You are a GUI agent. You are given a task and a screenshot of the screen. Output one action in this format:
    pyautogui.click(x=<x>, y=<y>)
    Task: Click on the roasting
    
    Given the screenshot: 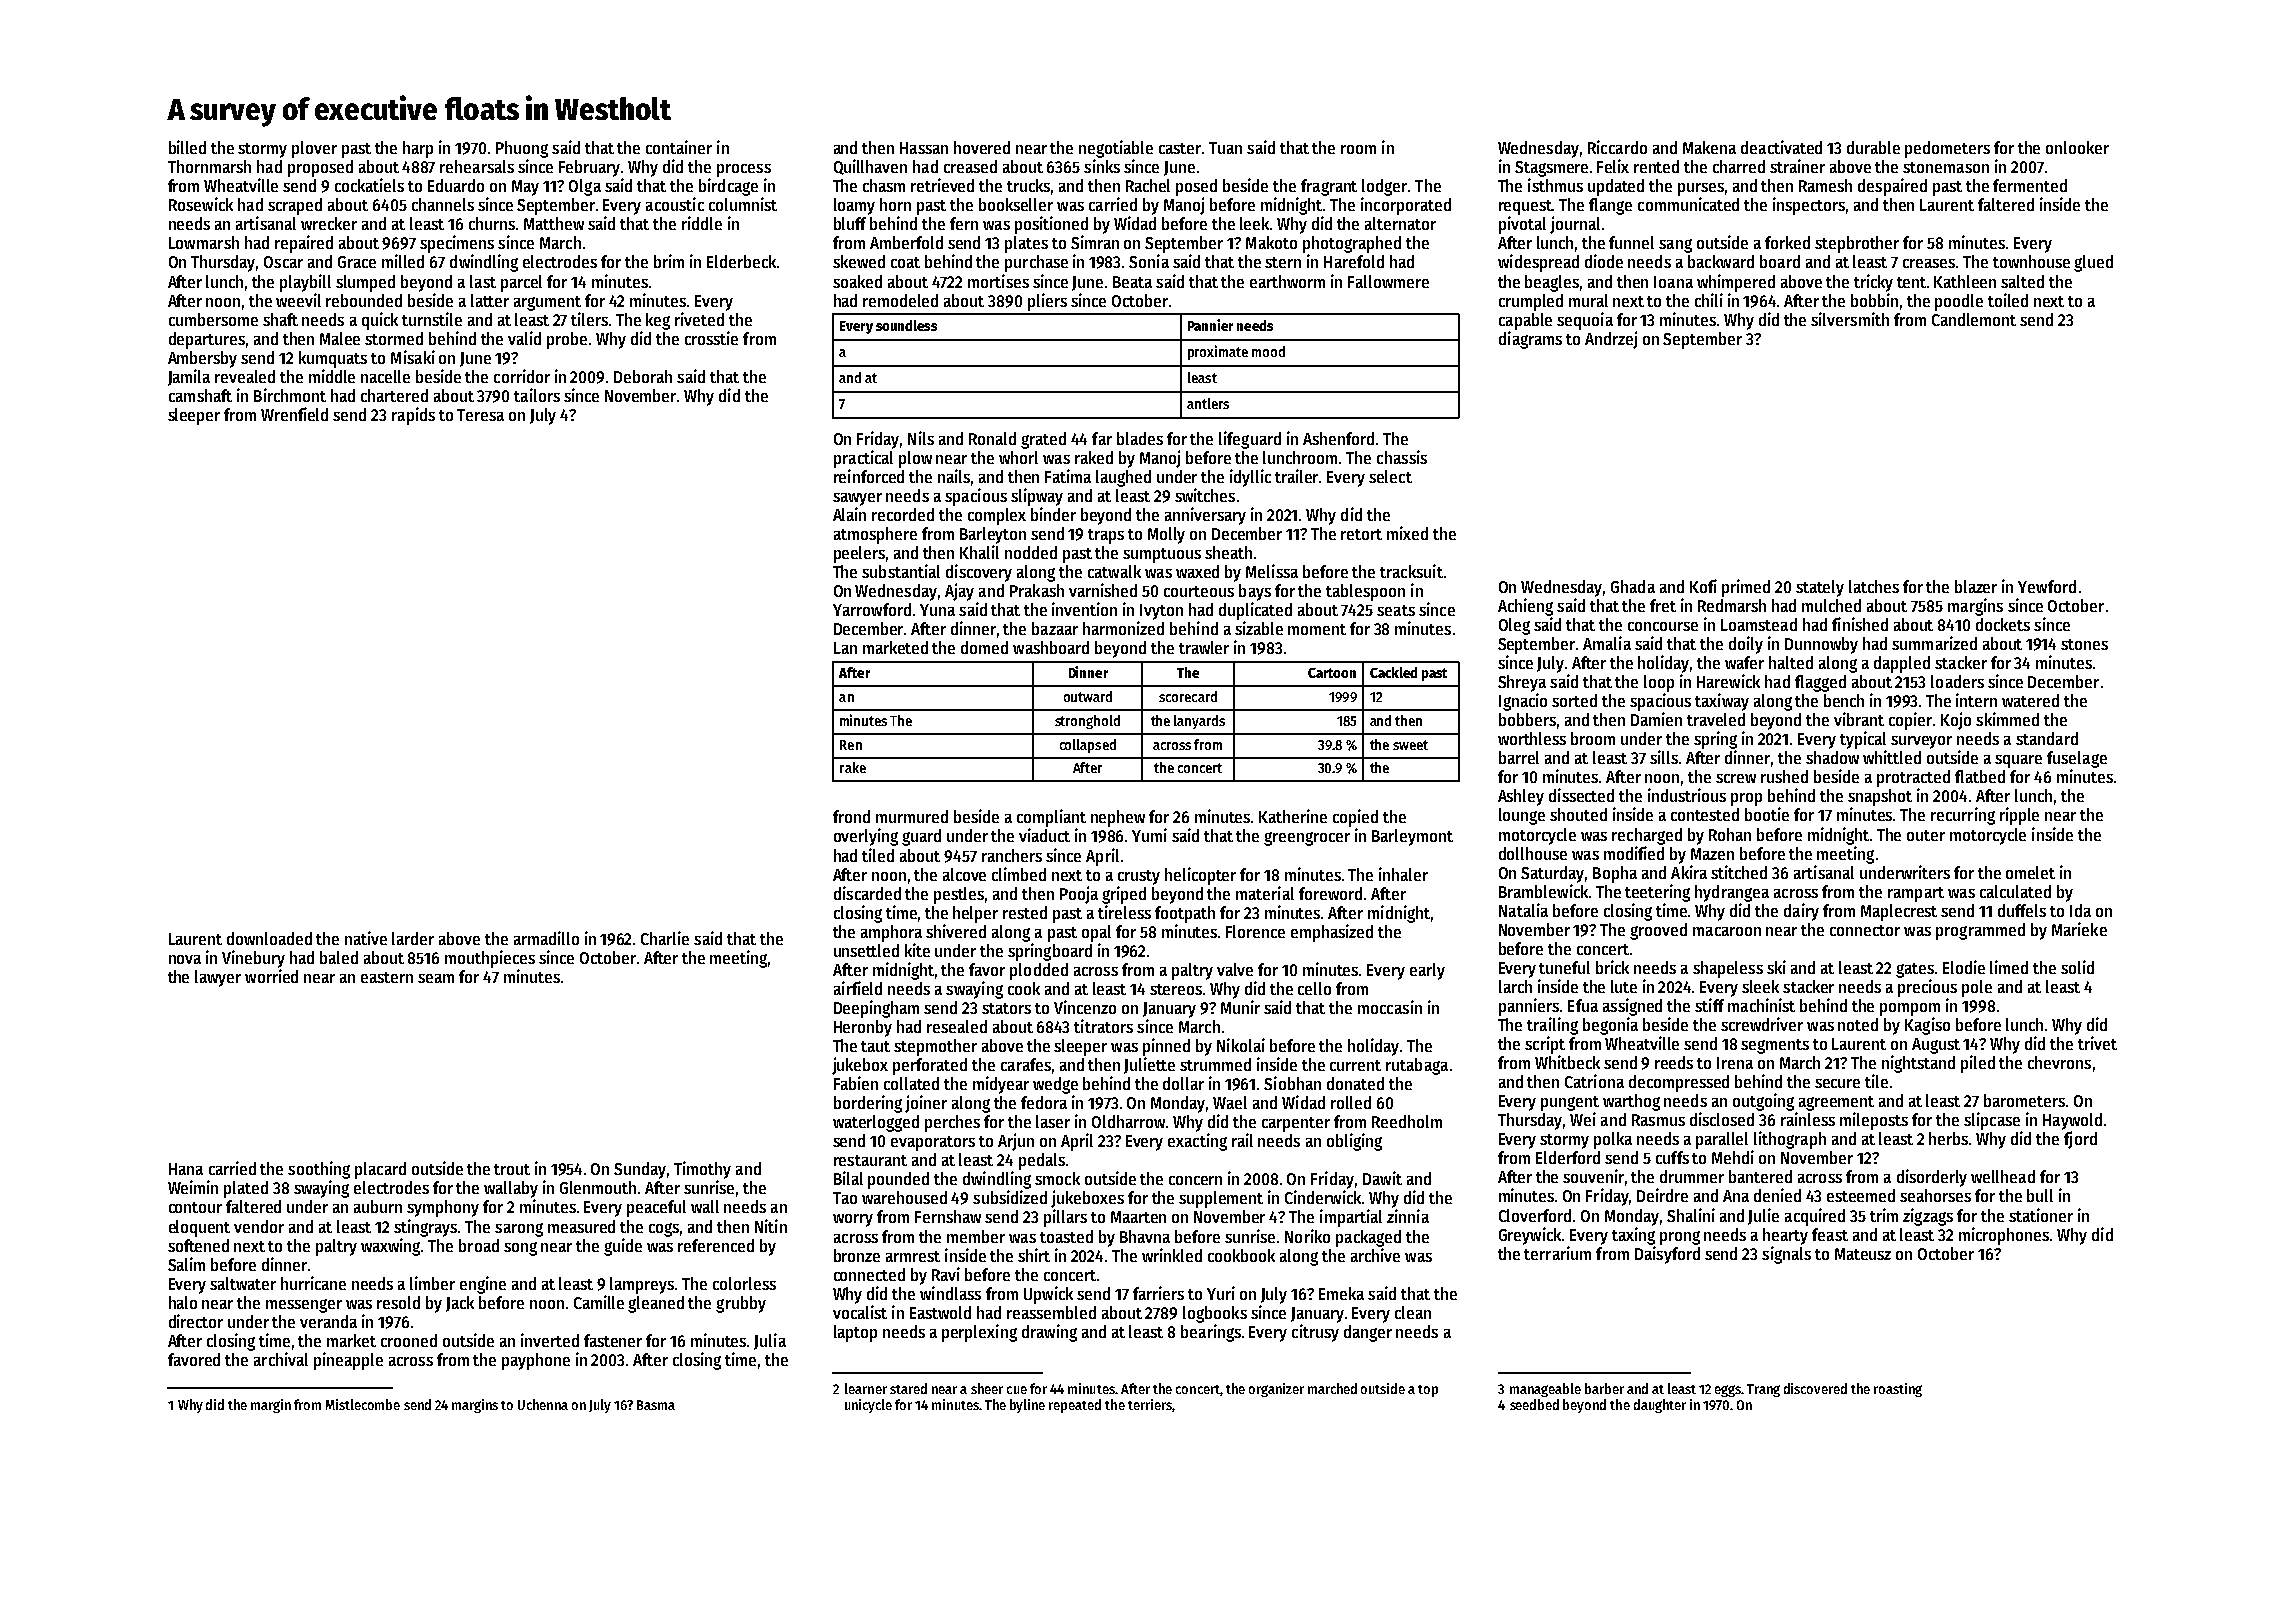 What is the action you would take?
    pyautogui.click(x=1898, y=1390)
